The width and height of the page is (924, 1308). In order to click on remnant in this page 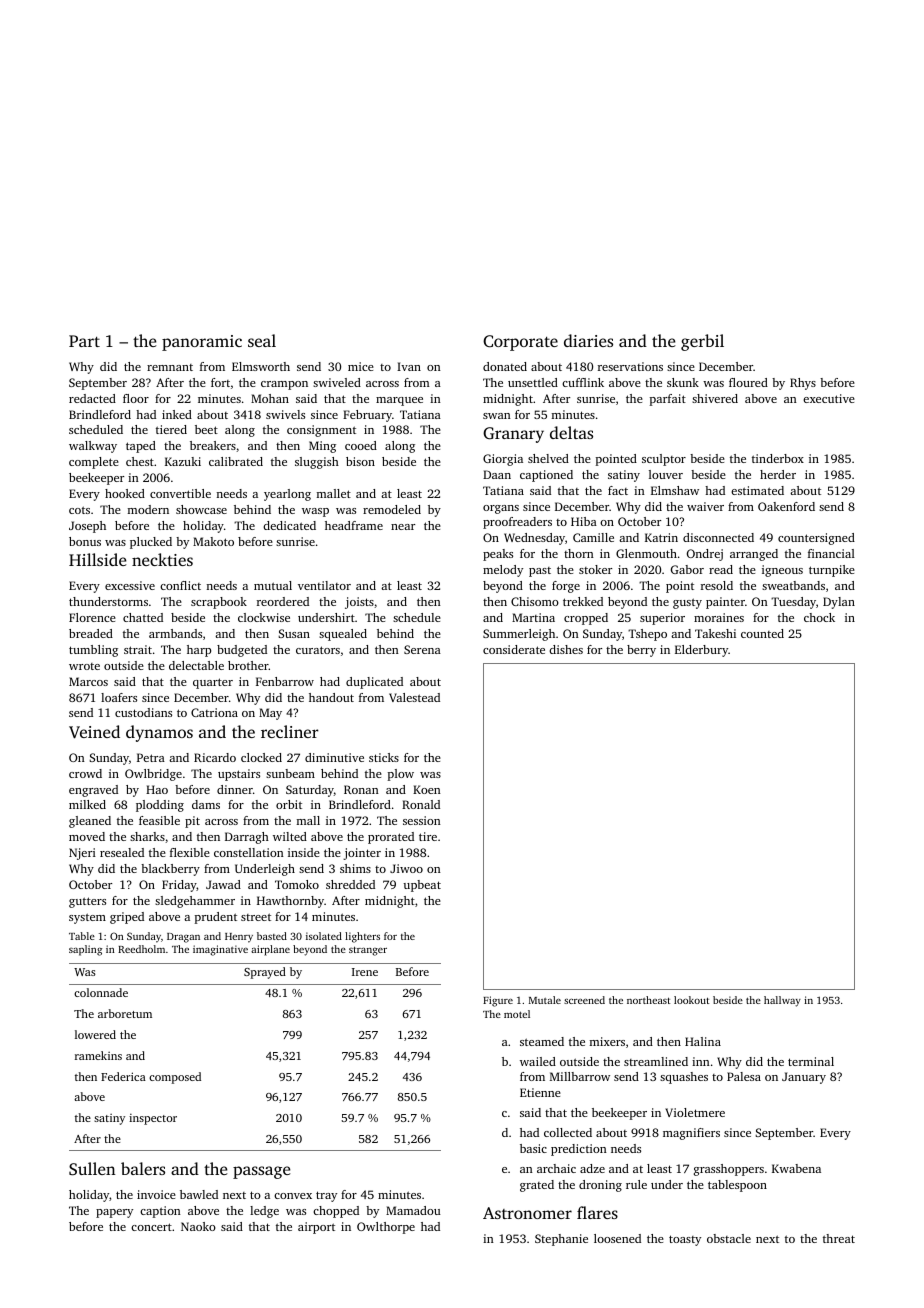, I will do `click(170, 367)`.
